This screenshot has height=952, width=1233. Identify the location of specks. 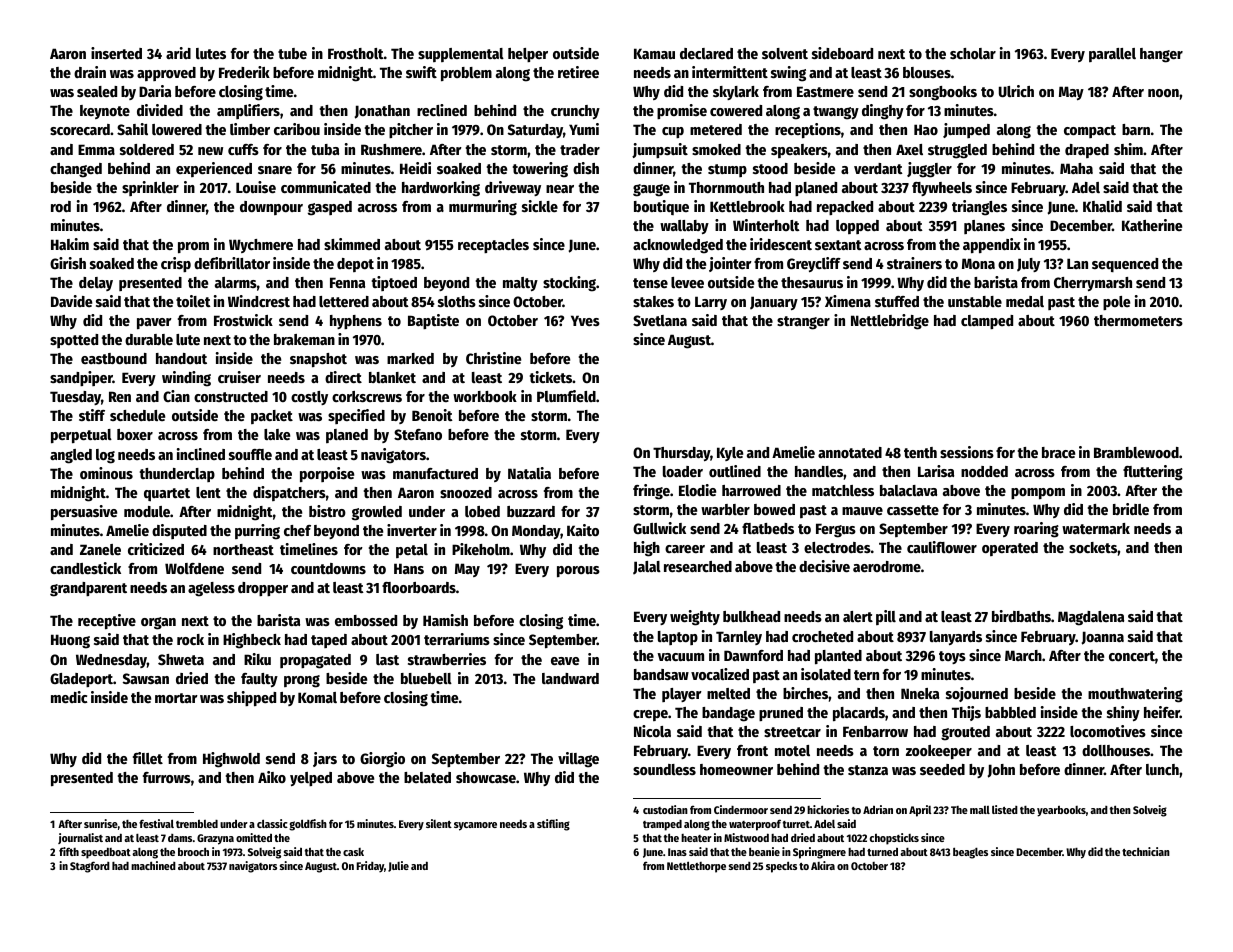
(781, 867).
